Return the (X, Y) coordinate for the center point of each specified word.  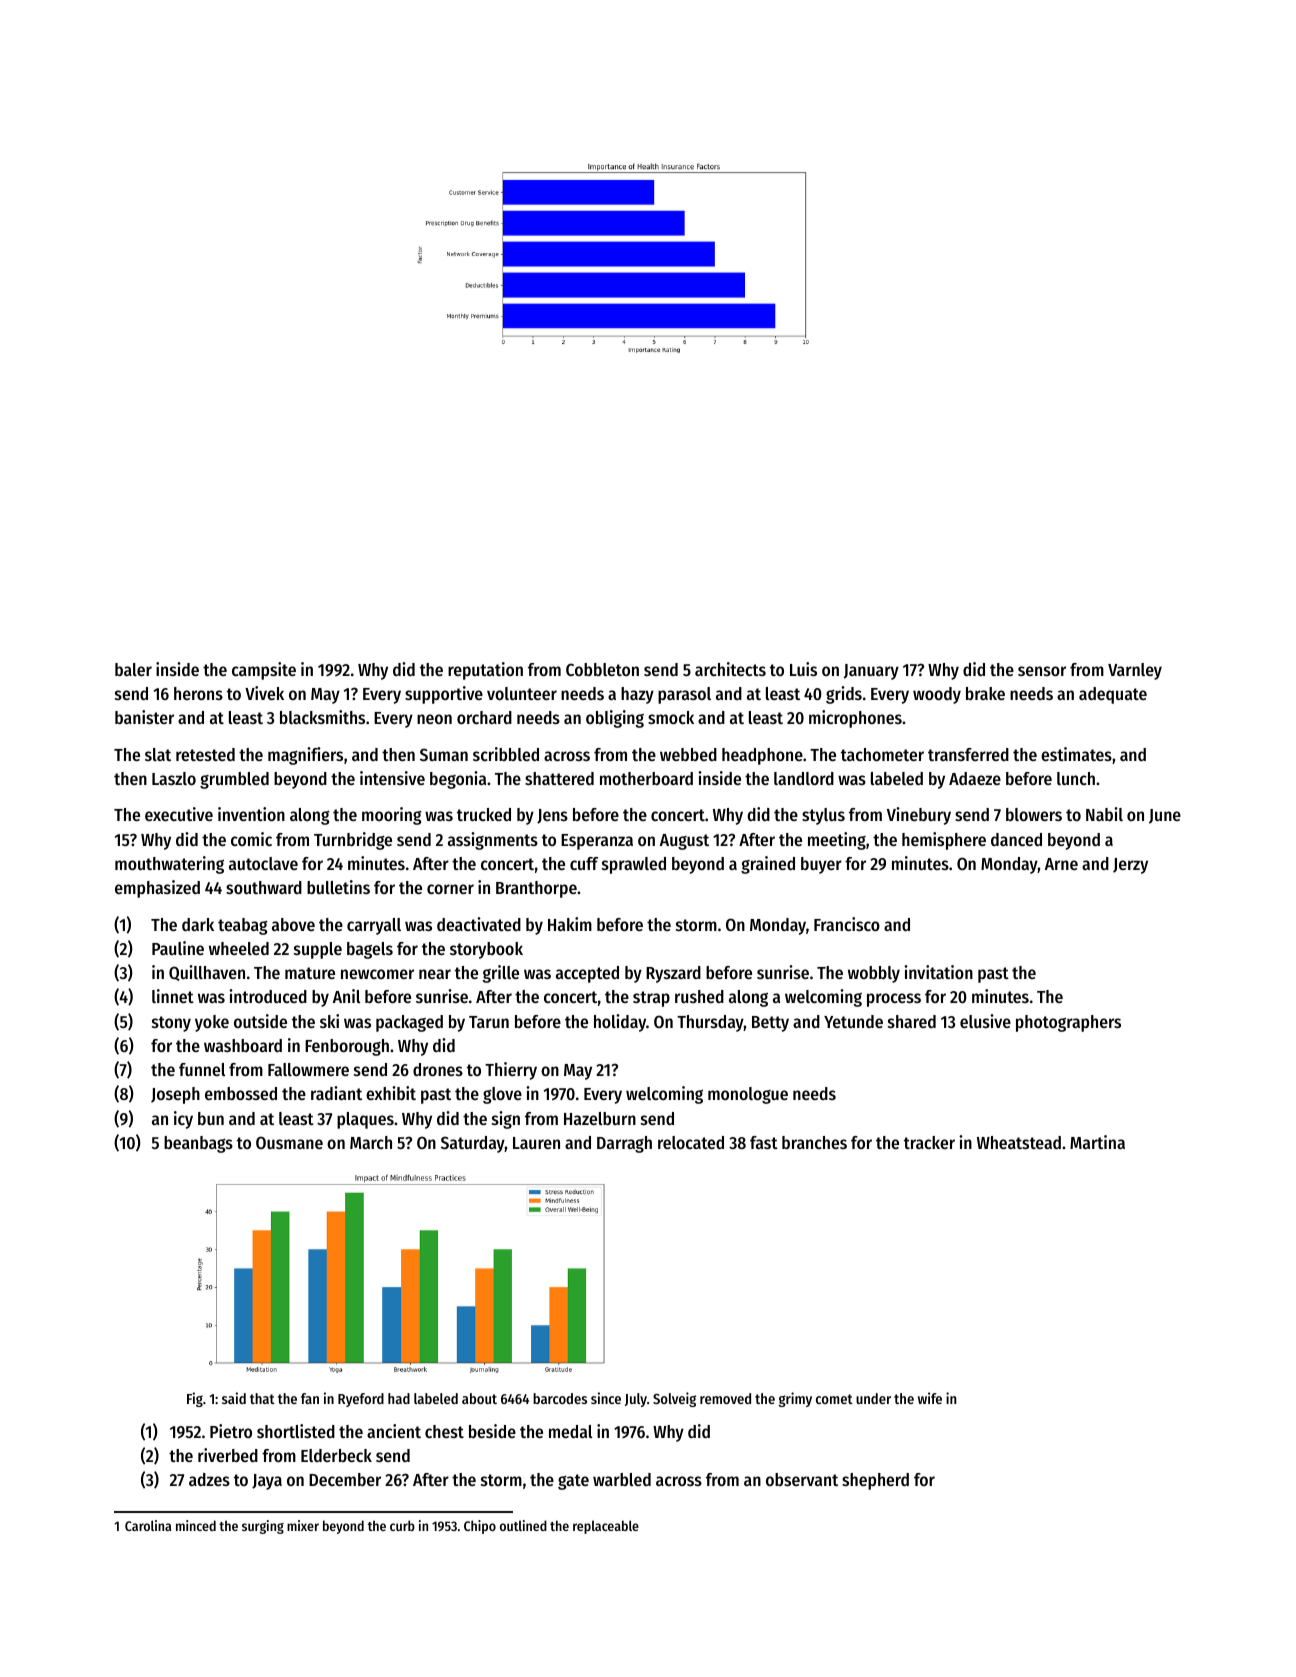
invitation (938, 972)
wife (930, 1398)
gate (573, 1482)
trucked (484, 814)
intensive (392, 778)
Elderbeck (336, 1455)
